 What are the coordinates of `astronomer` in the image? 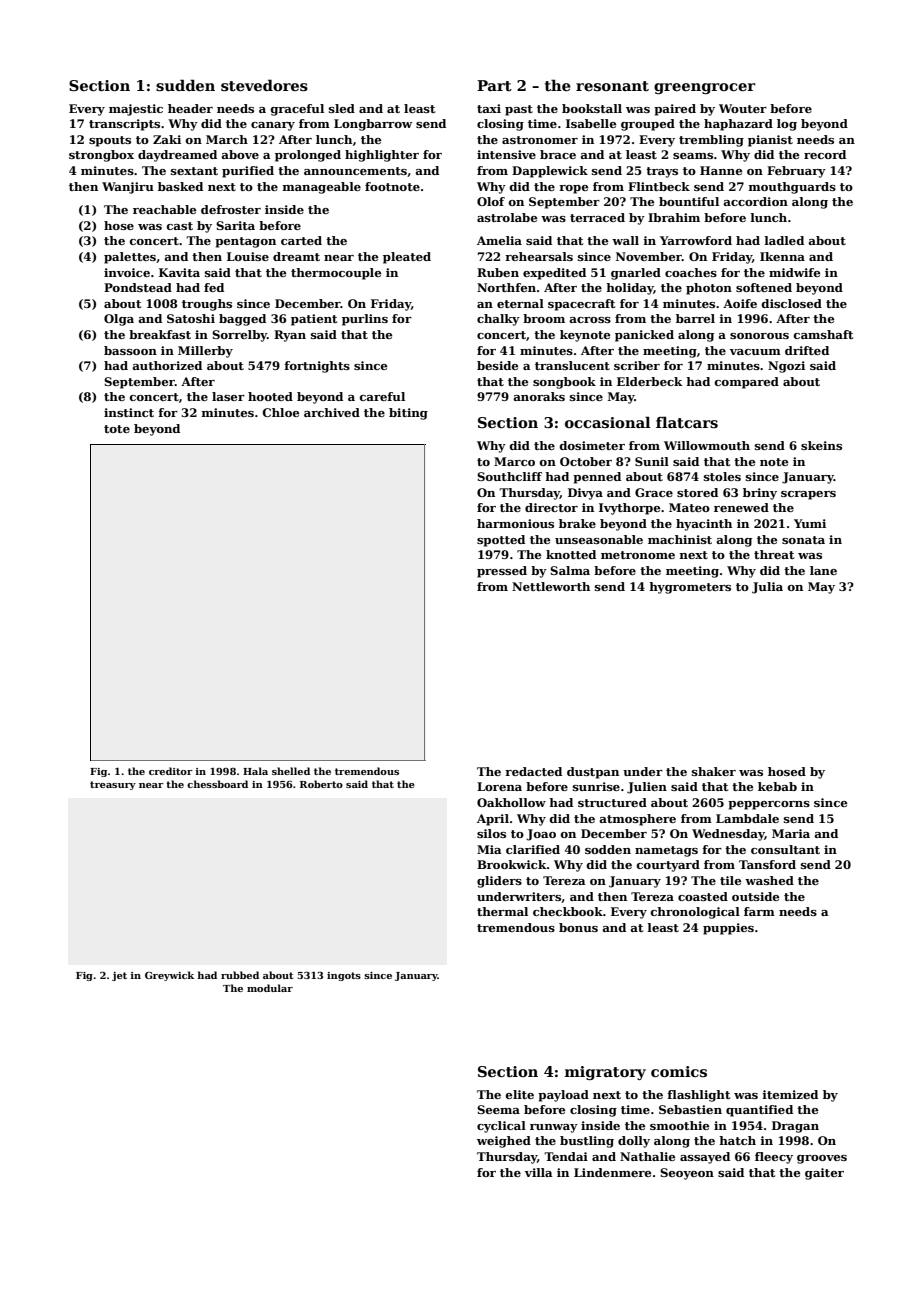 It's located at (540, 140).
